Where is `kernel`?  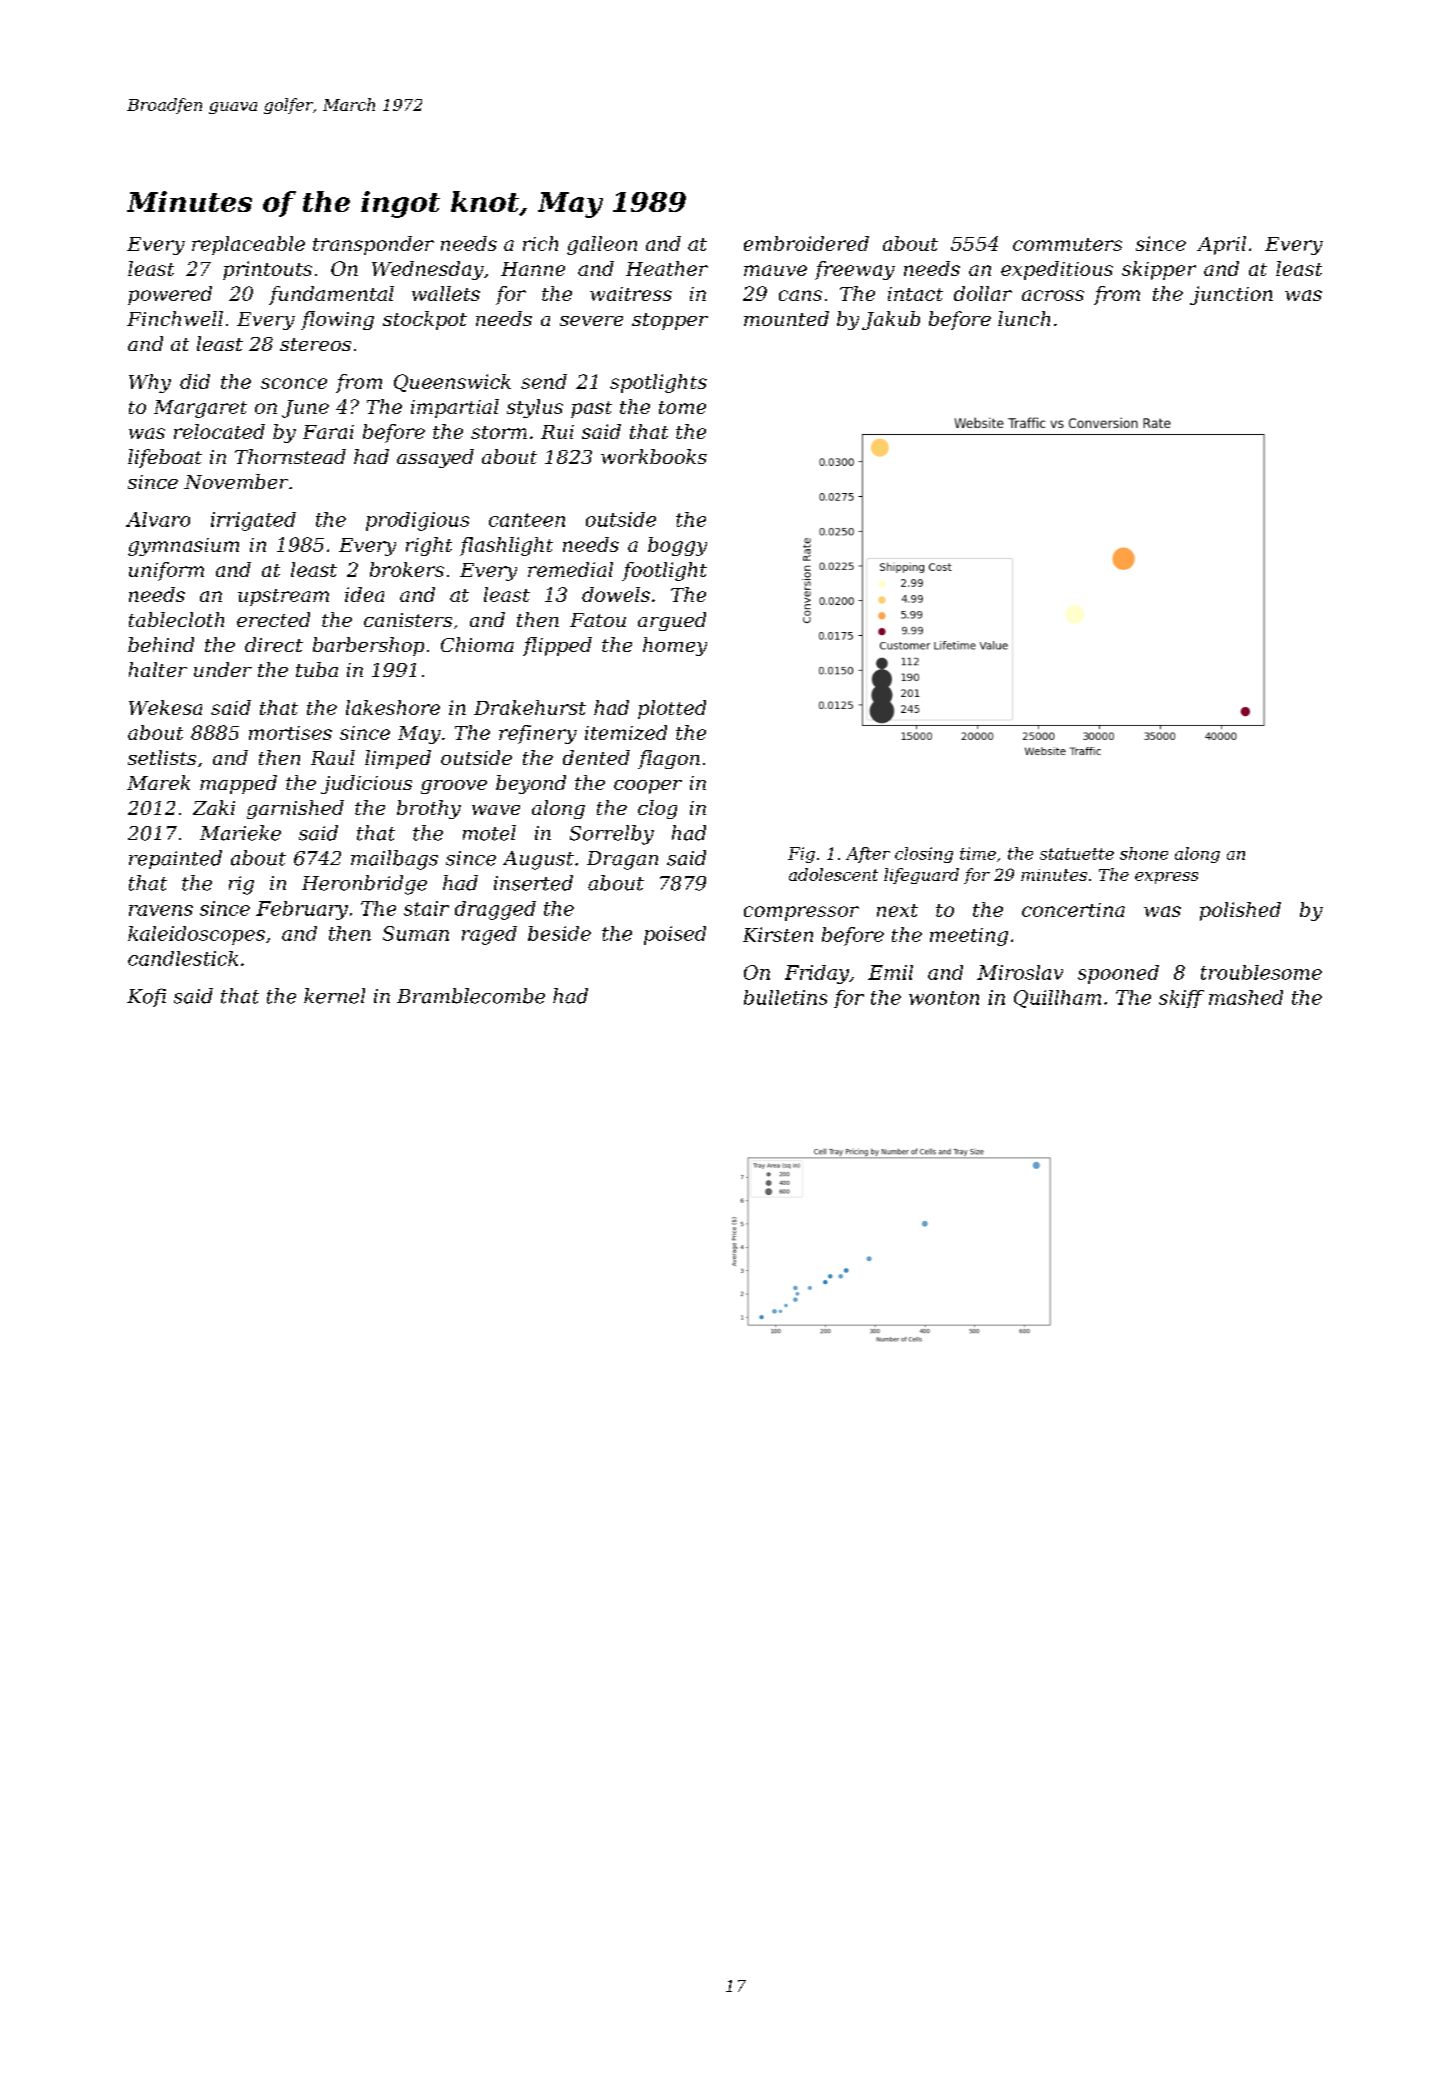 kernel is located at coordinates (334, 996).
